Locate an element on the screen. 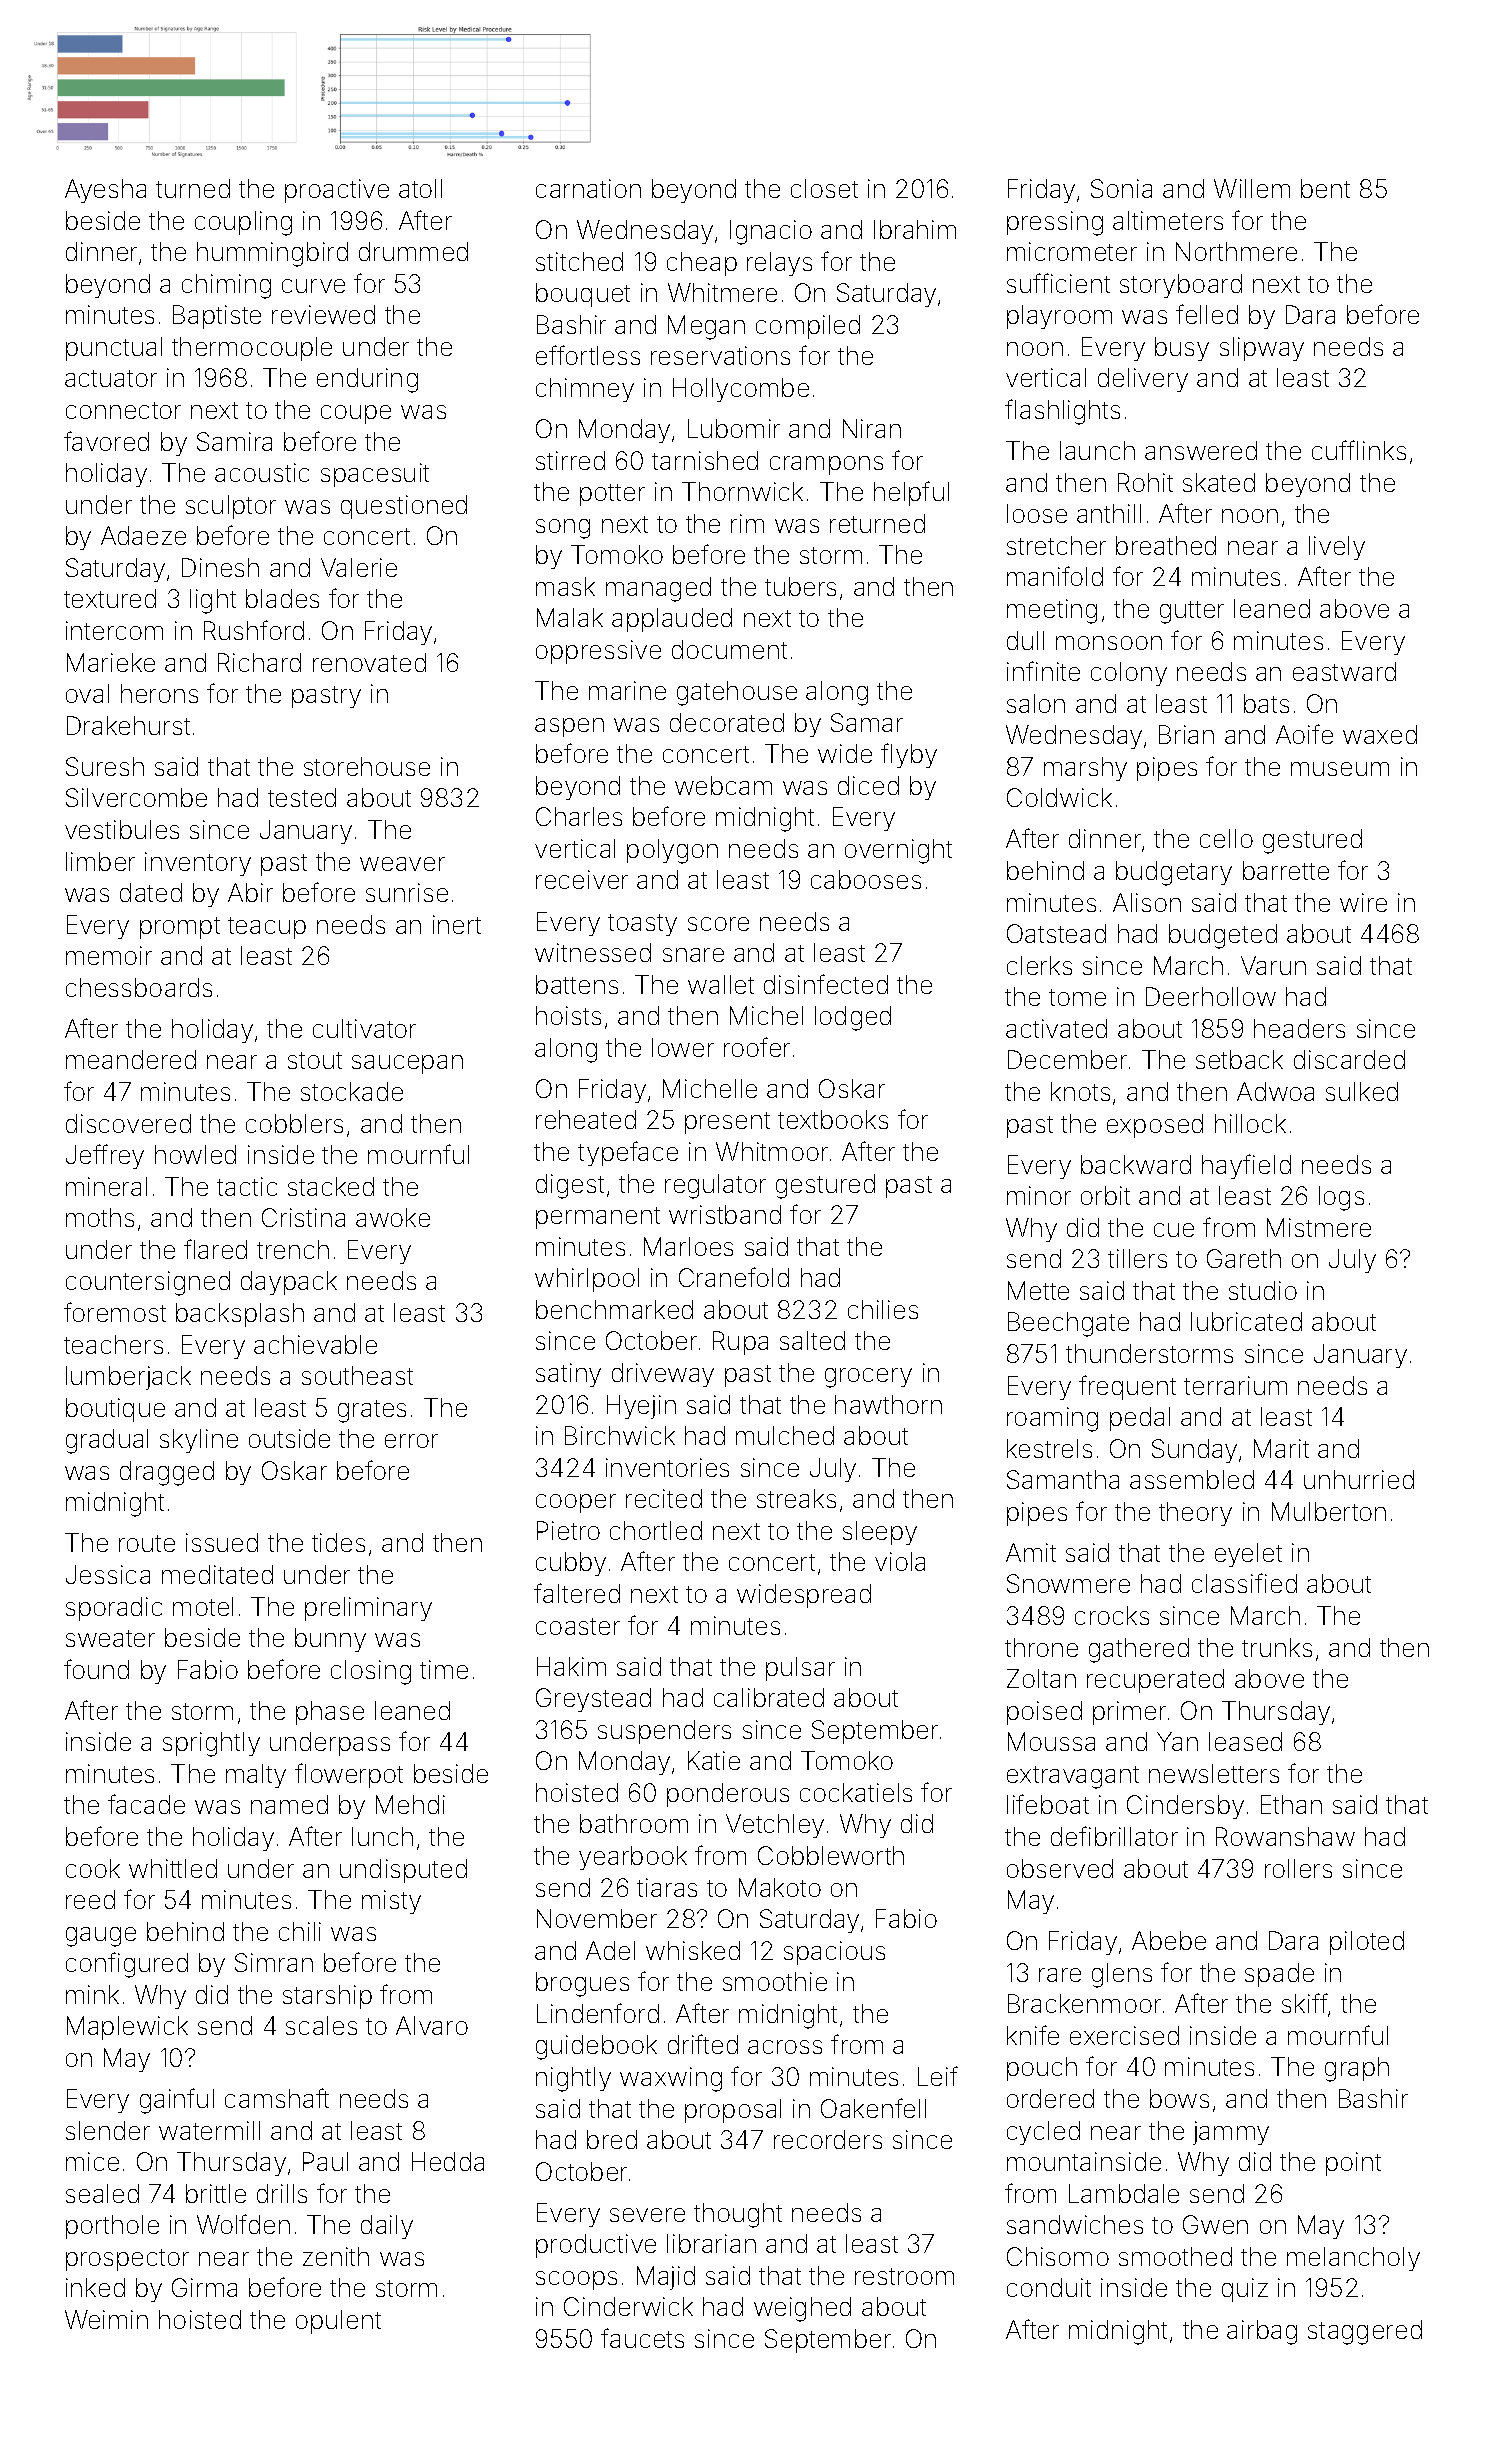 This screenshot has width=1496, height=2464. Greystead is located at coordinates (593, 1700).
